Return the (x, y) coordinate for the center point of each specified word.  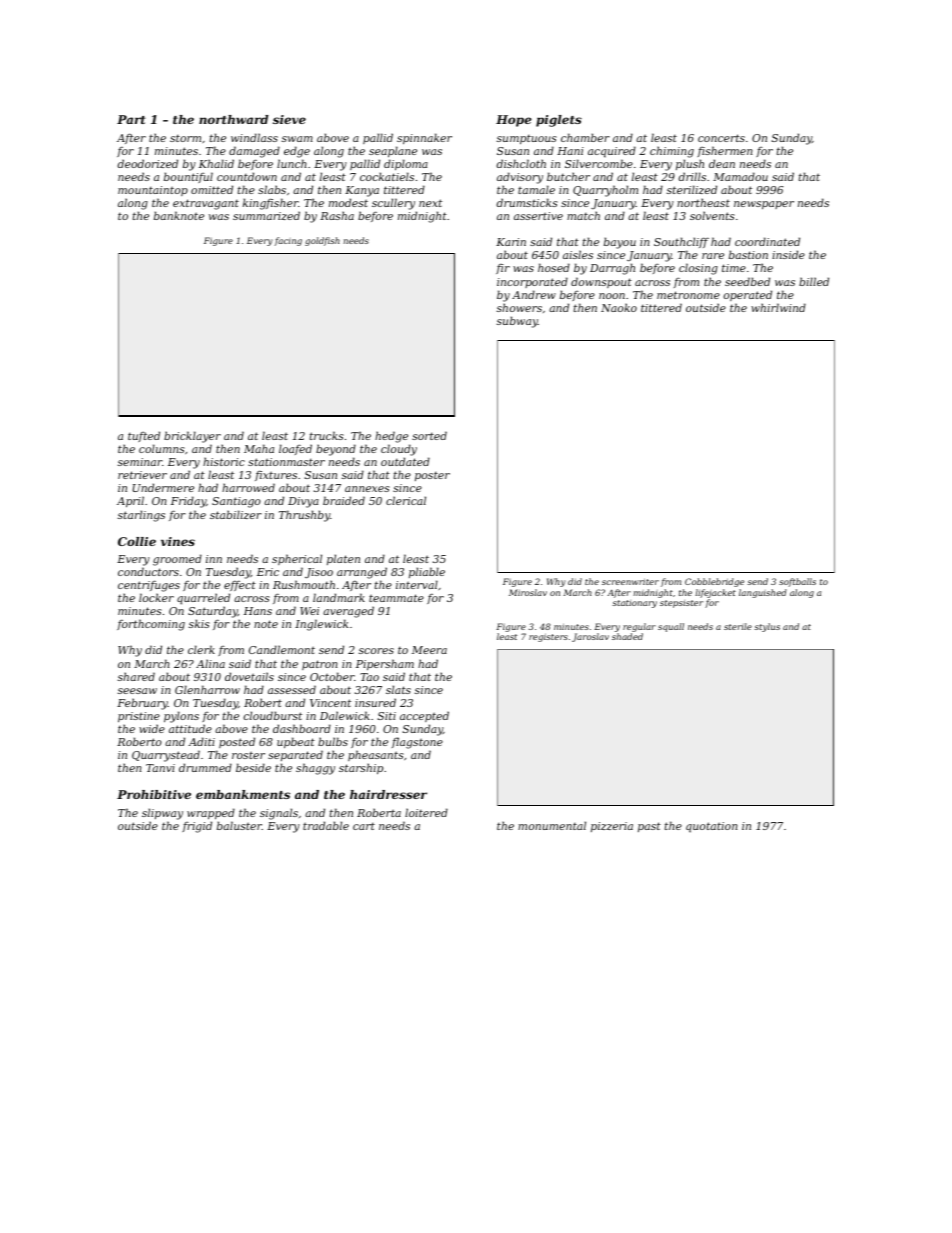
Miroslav (528, 592)
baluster (239, 825)
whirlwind (778, 307)
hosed (554, 267)
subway (517, 322)
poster (432, 476)
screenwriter (630, 581)
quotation (712, 827)
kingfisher (270, 204)
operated (748, 295)
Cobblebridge (714, 582)
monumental (552, 825)
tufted (144, 436)
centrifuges (149, 586)
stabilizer (236, 514)
